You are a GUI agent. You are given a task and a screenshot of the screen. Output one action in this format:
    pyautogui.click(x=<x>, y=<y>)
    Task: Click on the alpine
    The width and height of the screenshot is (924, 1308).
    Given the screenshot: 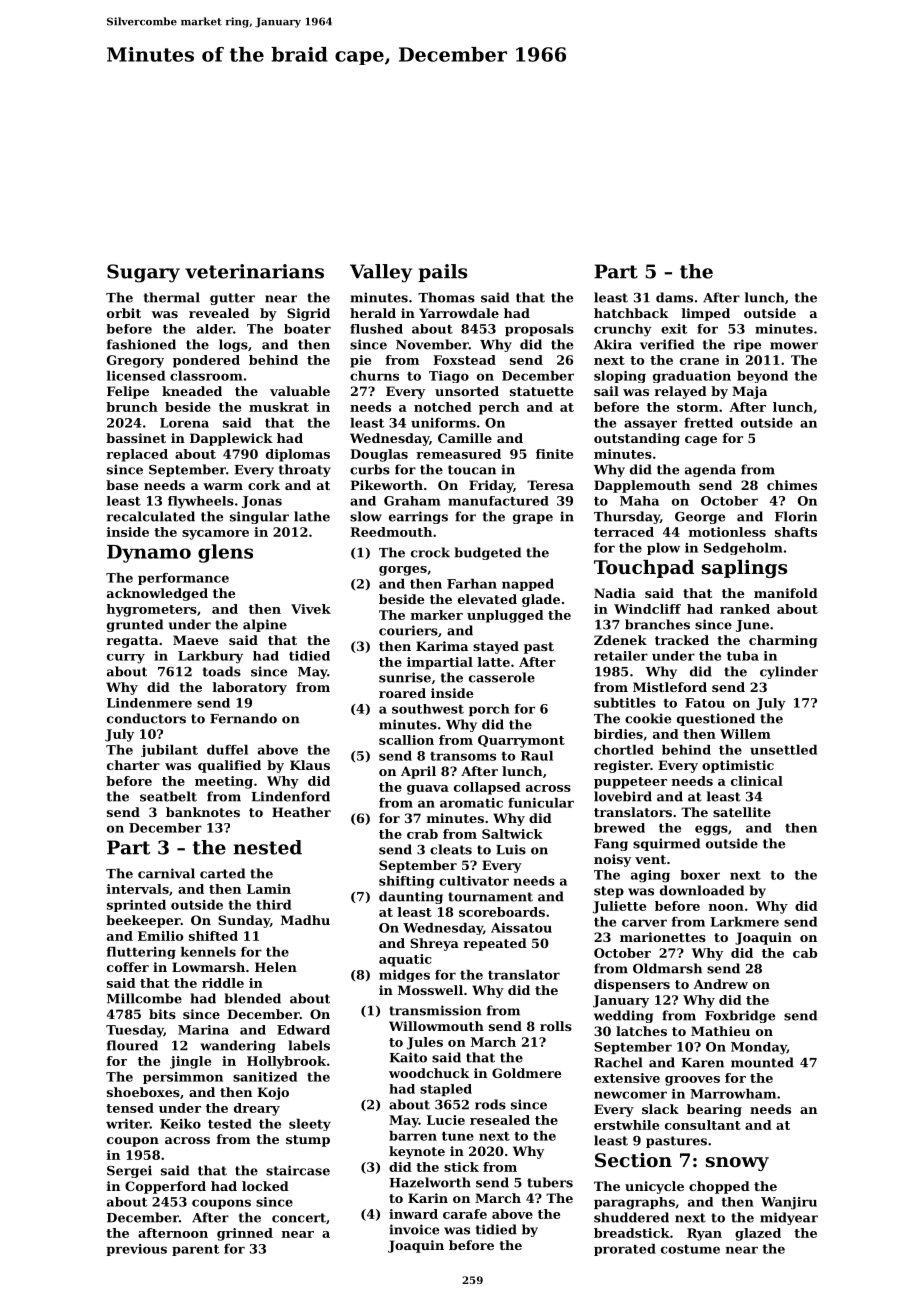 What is the action you would take?
    pyautogui.click(x=265, y=625)
